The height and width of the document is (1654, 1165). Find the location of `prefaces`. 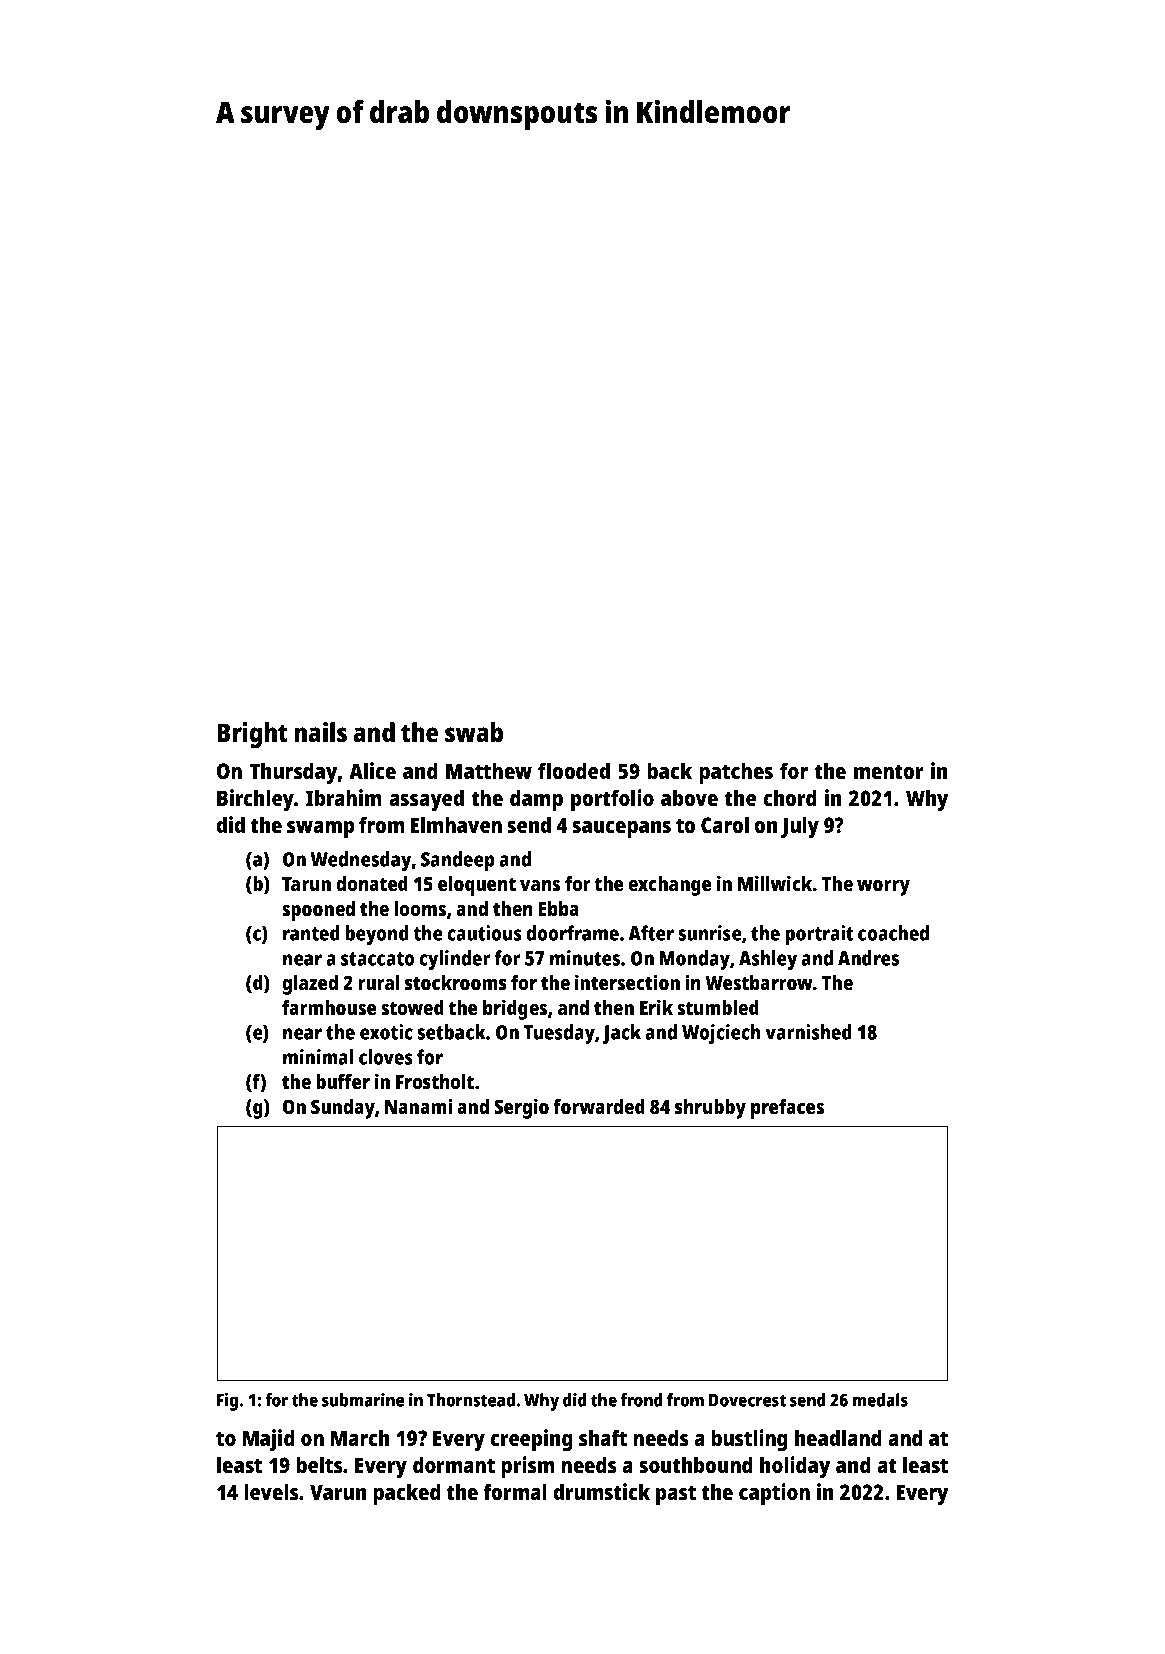

prefaces is located at coordinates (787, 1109).
